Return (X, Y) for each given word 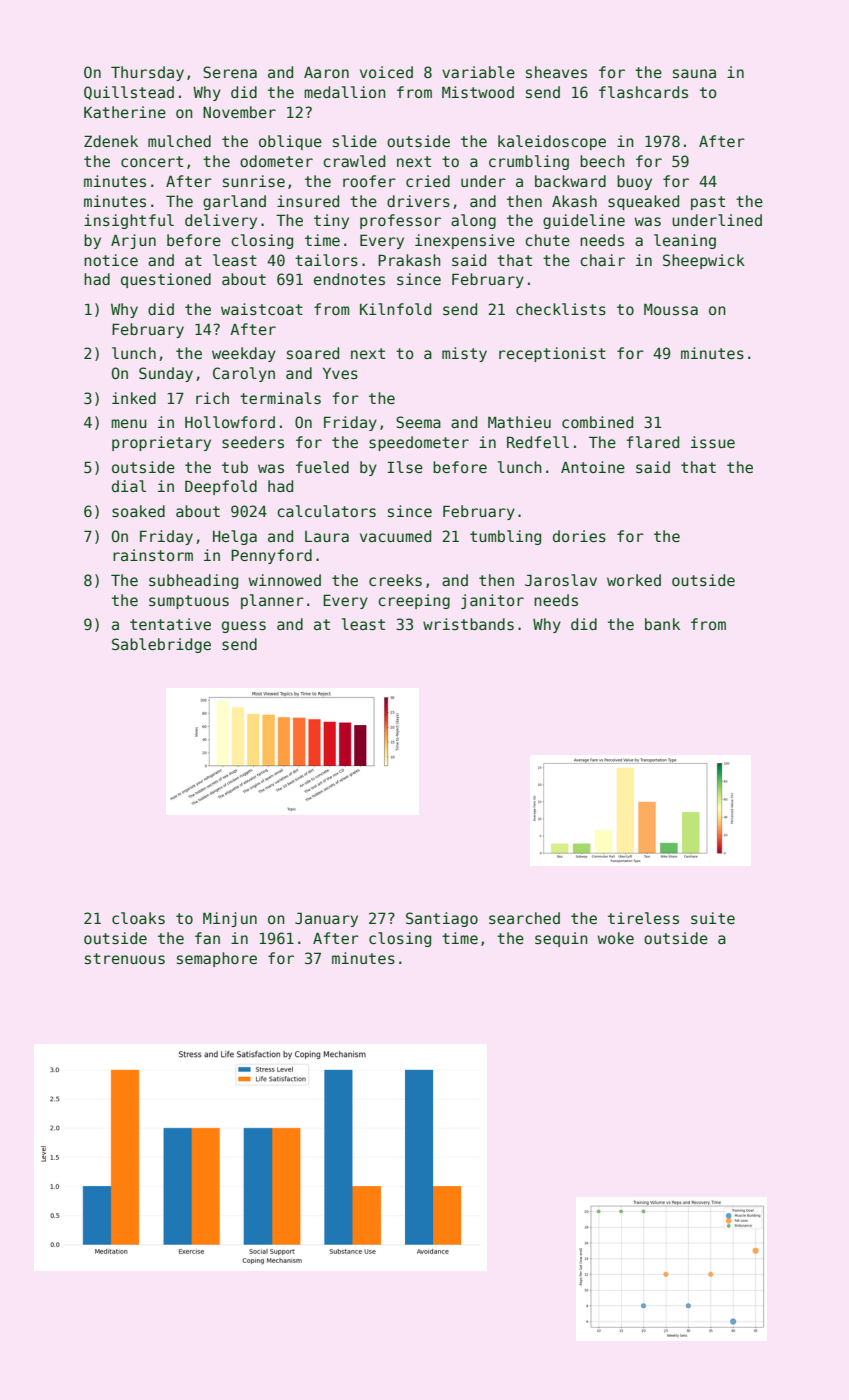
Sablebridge (161, 645)
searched (524, 918)
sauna (694, 73)
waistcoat (262, 309)
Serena (230, 72)
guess (244, 627)
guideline (584, 221)
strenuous (125, 958)
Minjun (230, 919)
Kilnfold (395, 309)
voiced (386, 72)
